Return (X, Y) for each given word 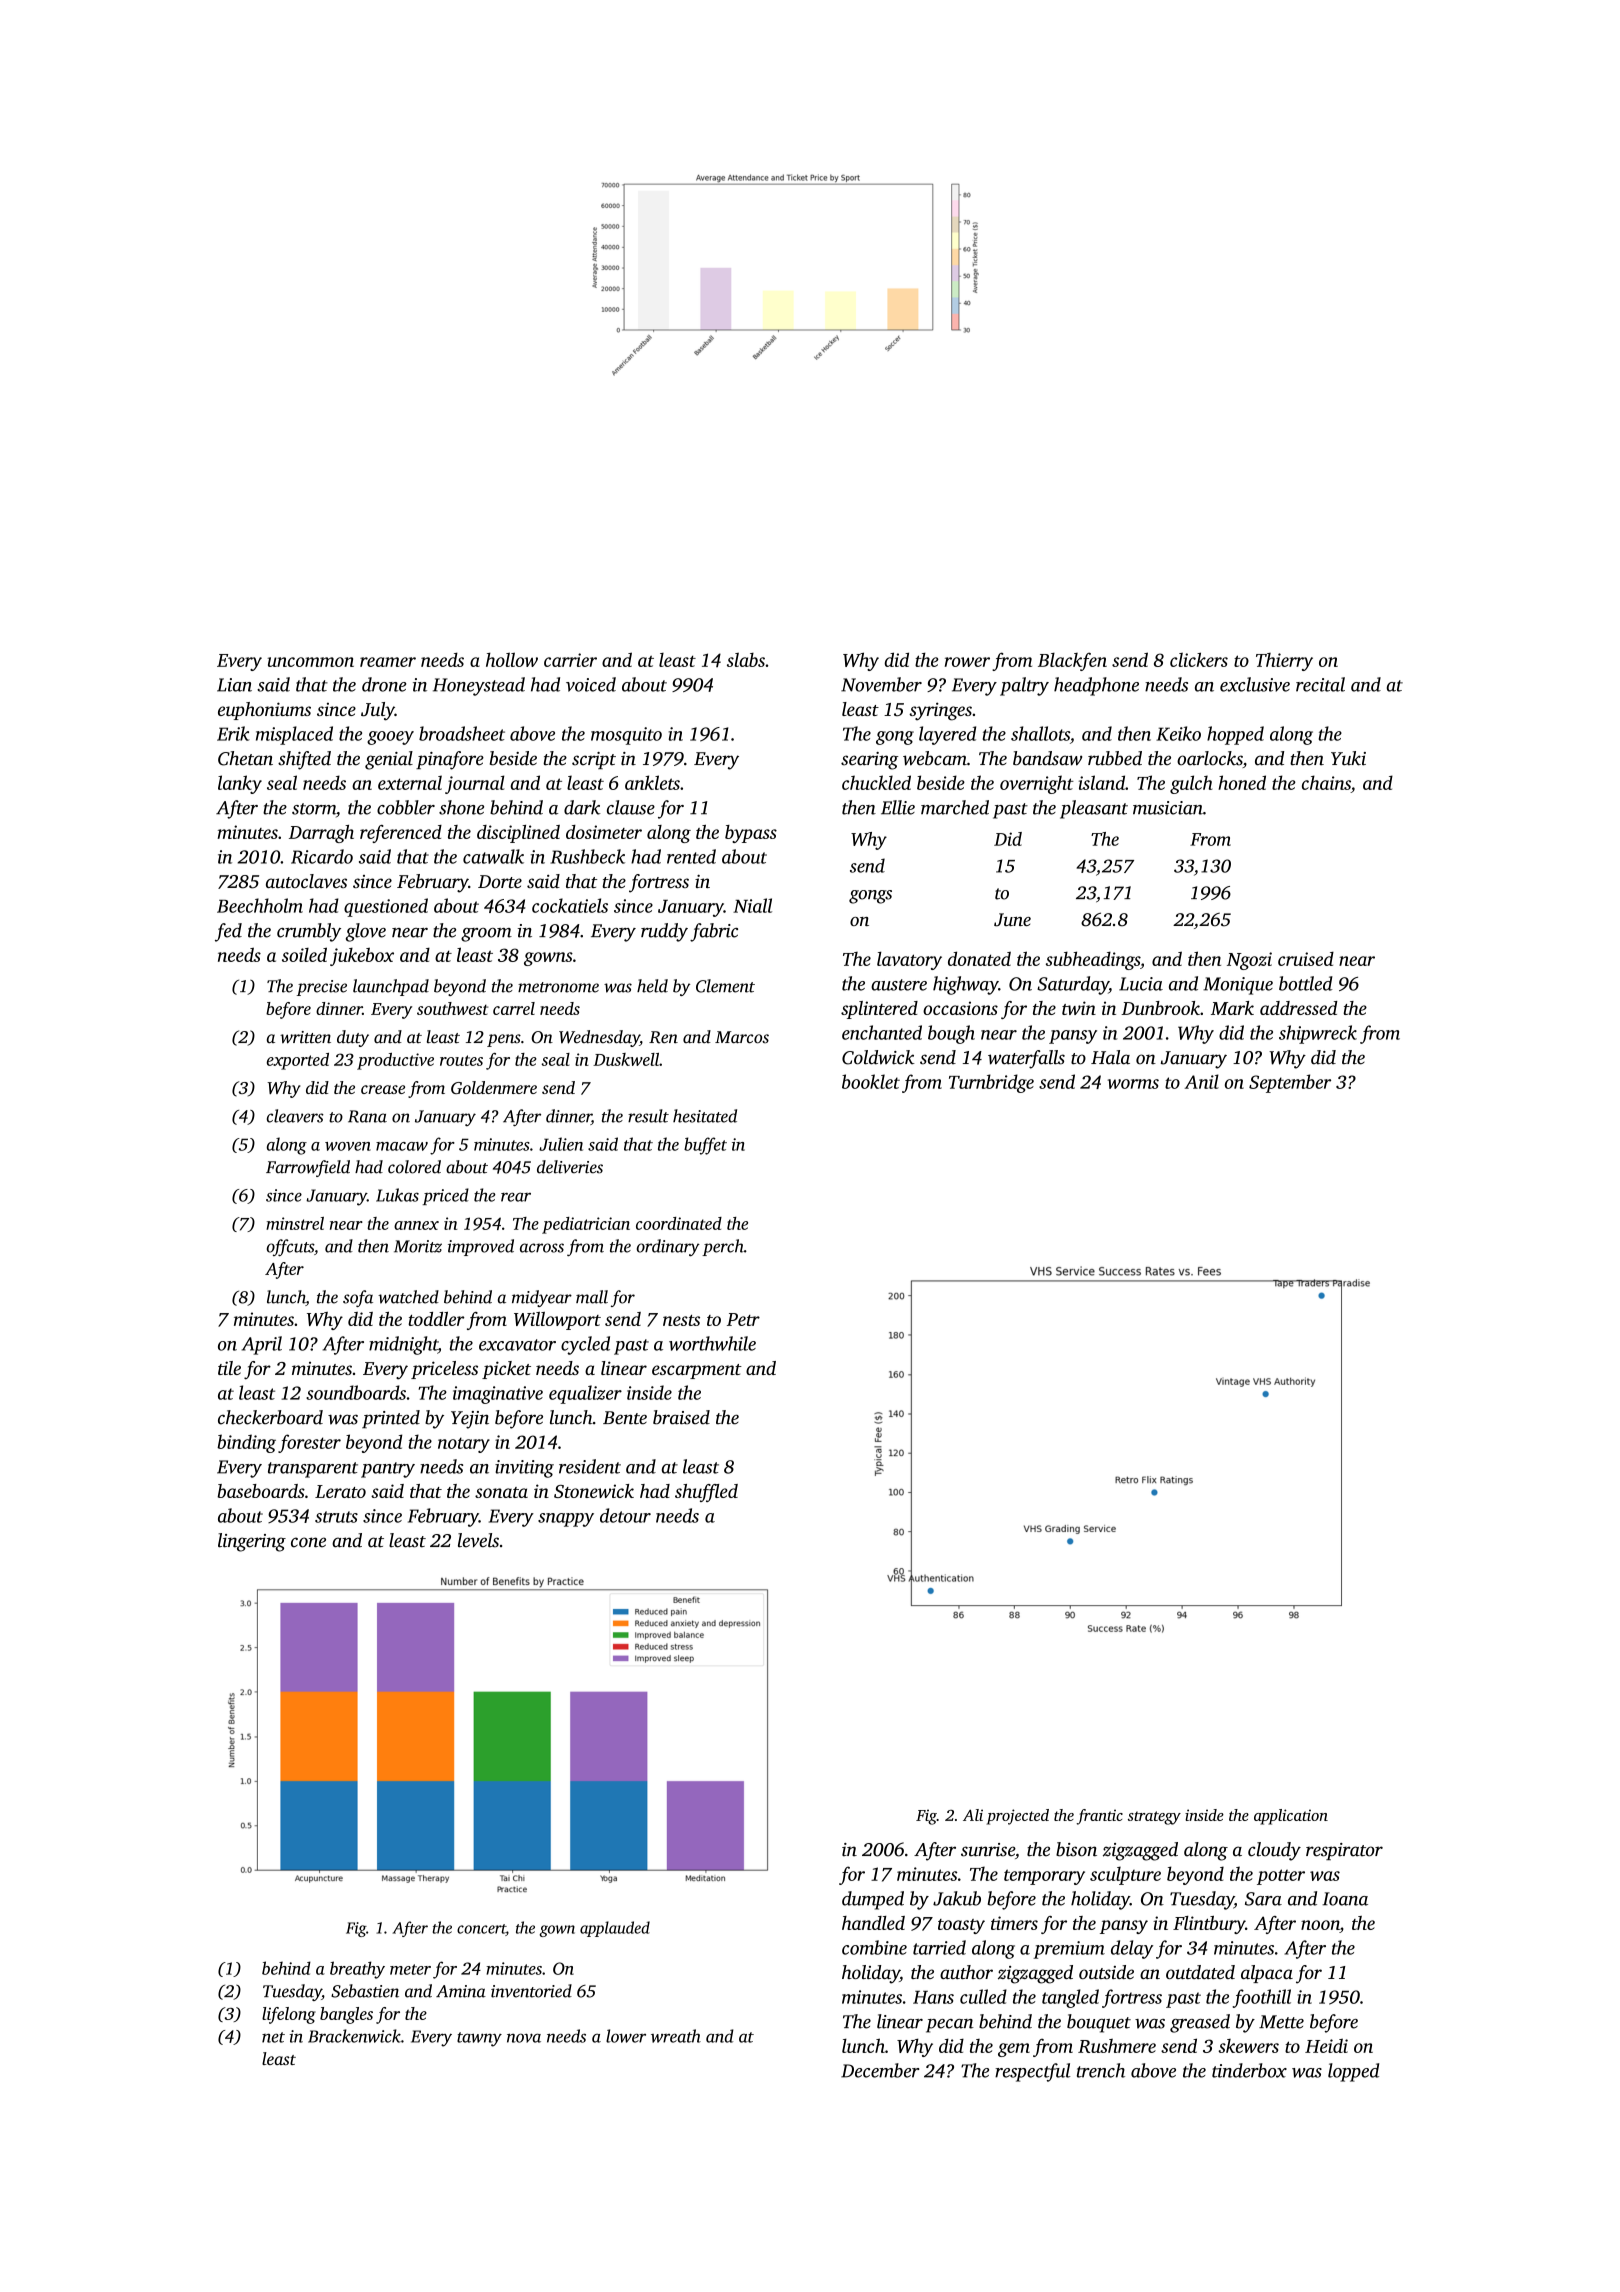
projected (1017, 1817)
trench (1101, 2070)
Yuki (1348, 758)
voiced (591, 684)
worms (1133, 1084)
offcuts (290, 1247)
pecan (950, 2026)
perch (723, 1247)
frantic (1099, 1817)
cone (308, 1542)
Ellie (898, 807)
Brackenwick (354, 2036)
